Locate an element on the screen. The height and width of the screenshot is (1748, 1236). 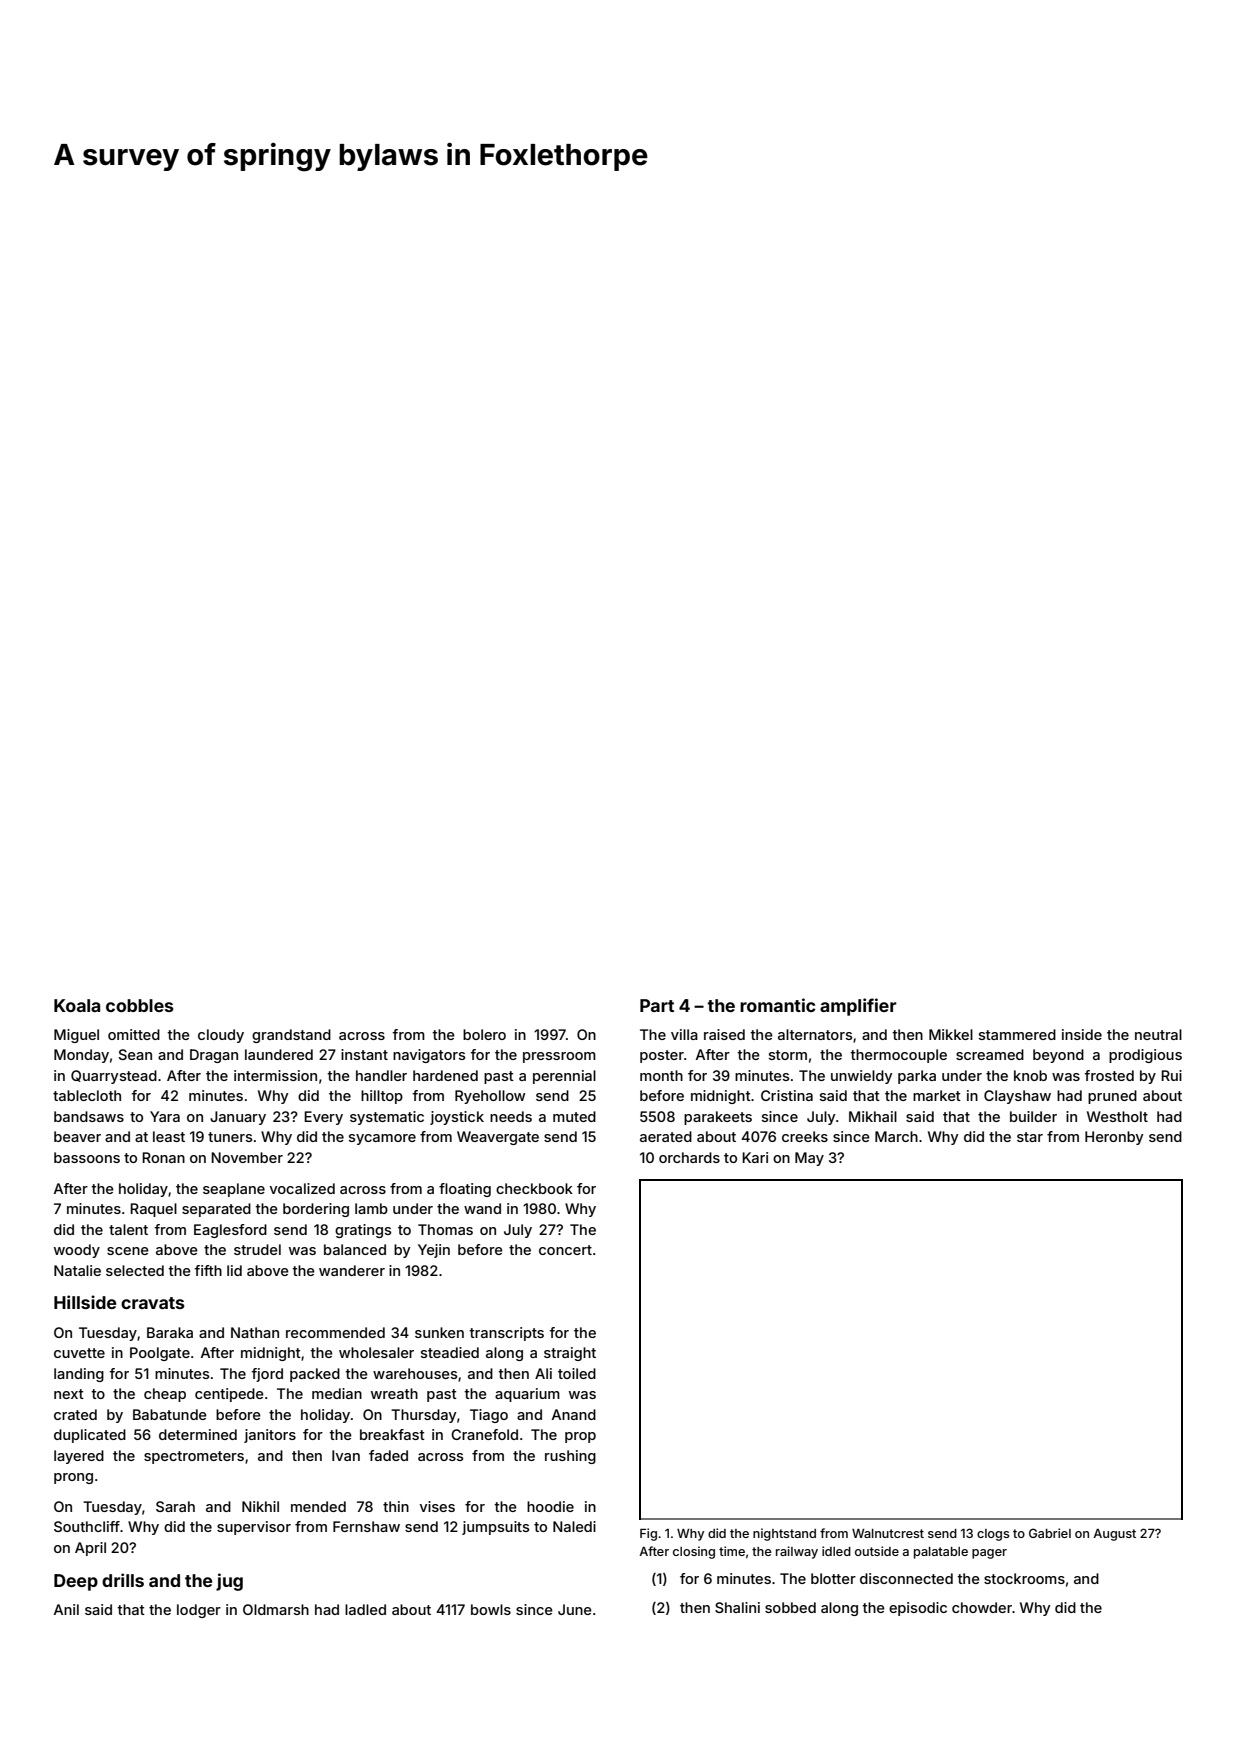
Part is located at coordinates (657, 1005).
